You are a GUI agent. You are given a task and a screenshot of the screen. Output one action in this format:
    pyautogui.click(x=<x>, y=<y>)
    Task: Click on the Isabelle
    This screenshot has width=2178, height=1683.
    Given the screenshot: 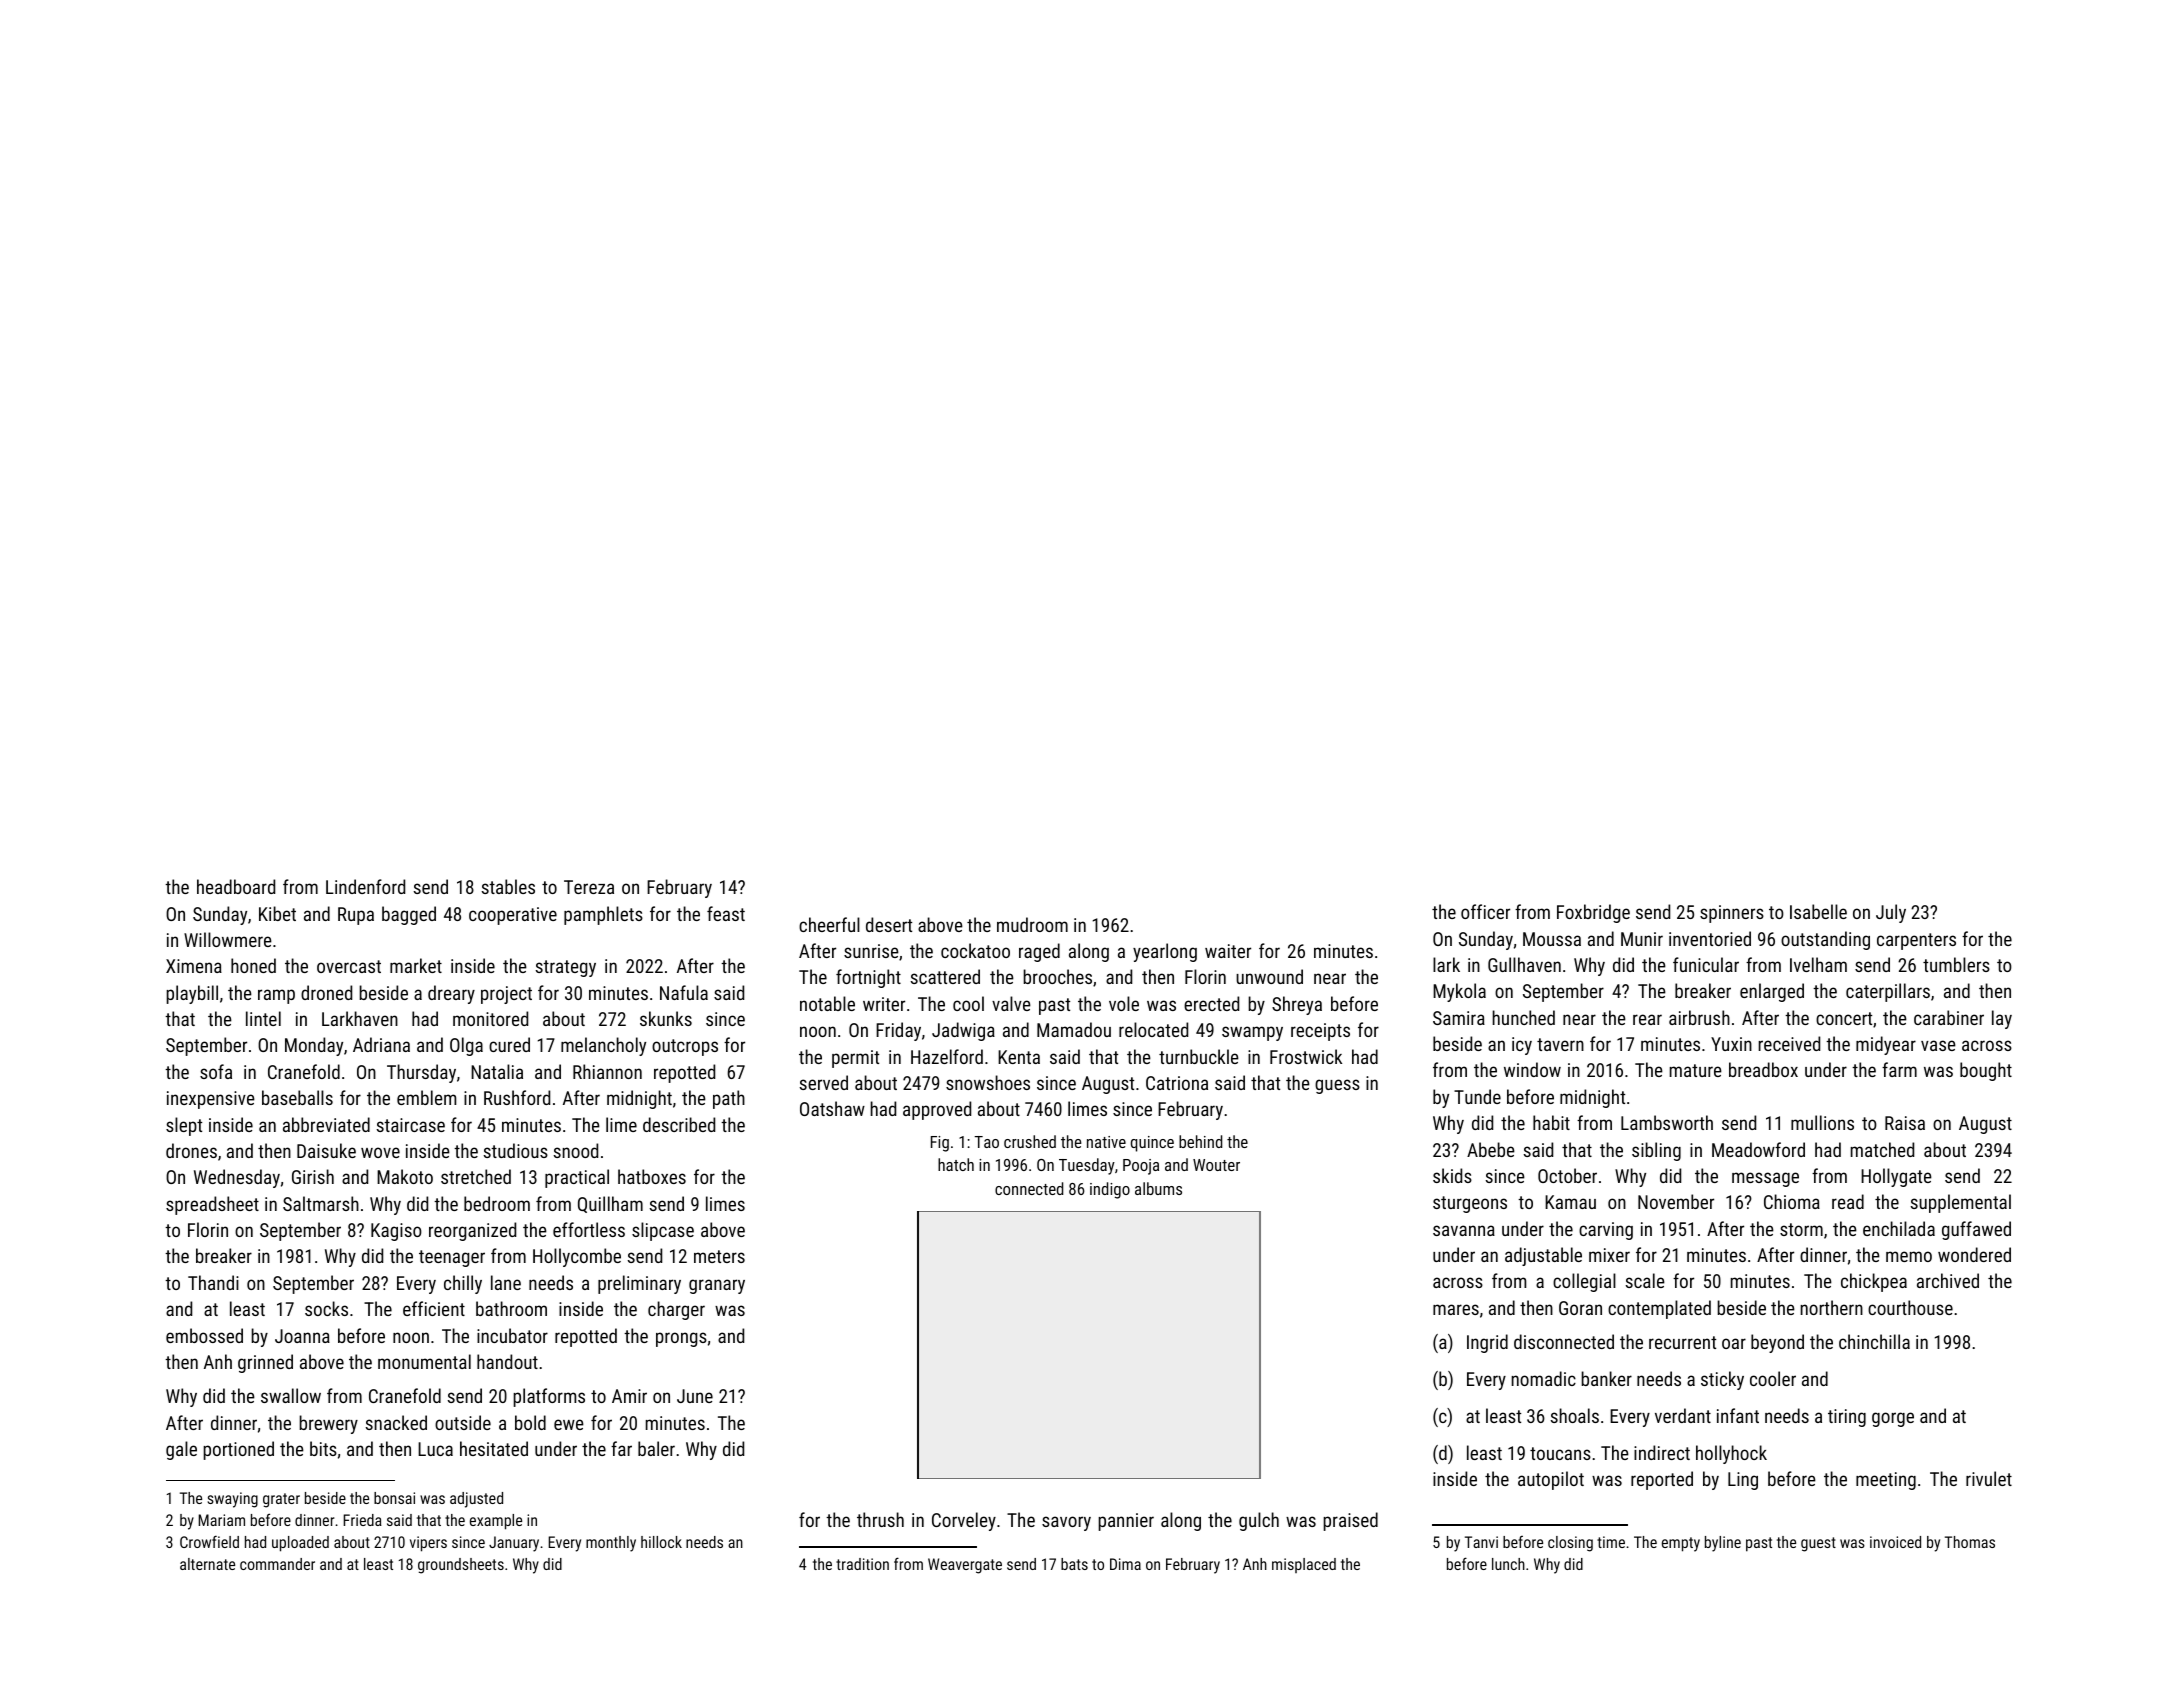 What is the action you would take?
    pyautogui.click(x=1818, y=911)
